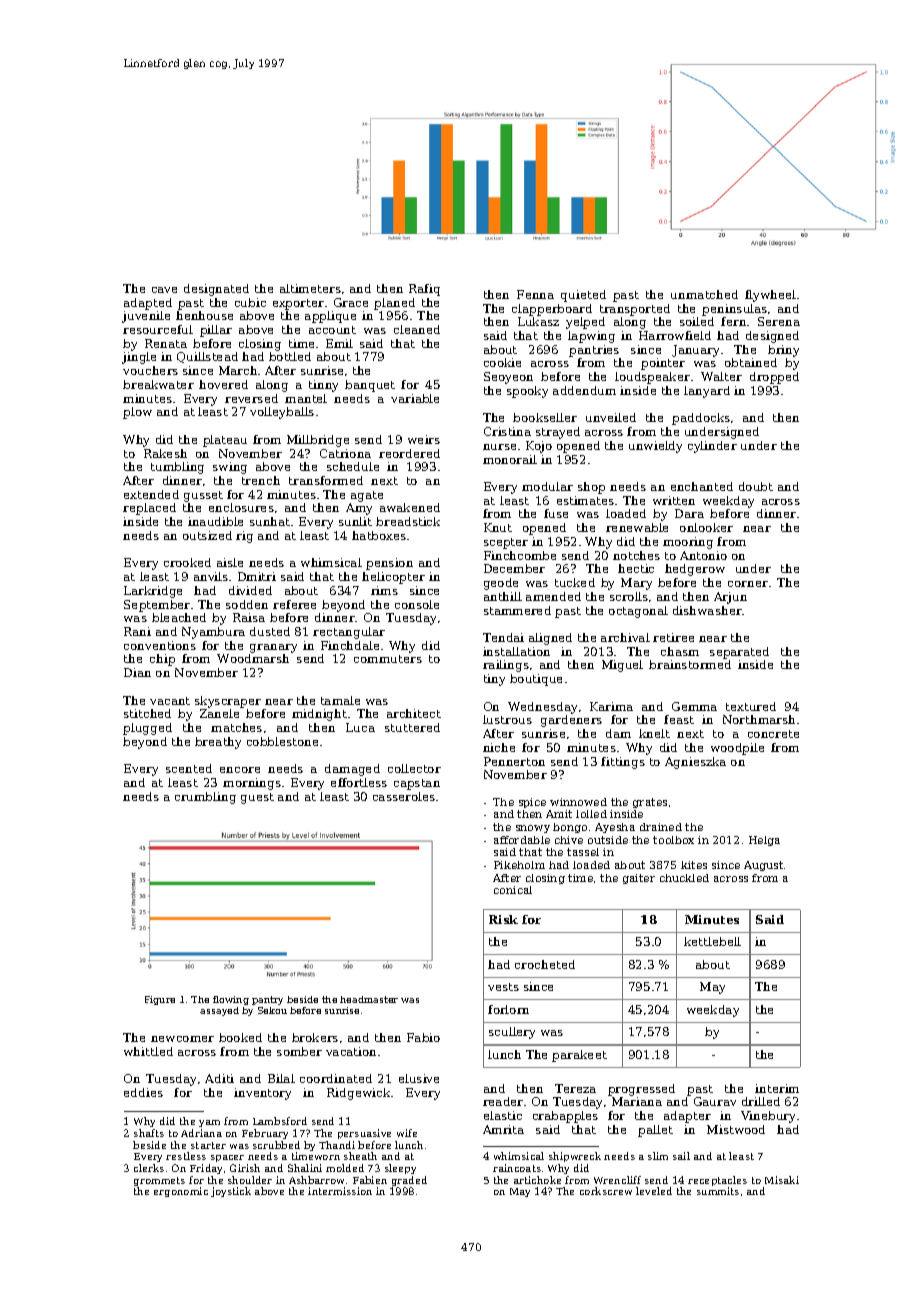 The height and width of the screenshot is (1308, 924). What do you see at coordinates (764, 841) in the screenshot?
I see `Helga` at bounding box center [764, 841].
